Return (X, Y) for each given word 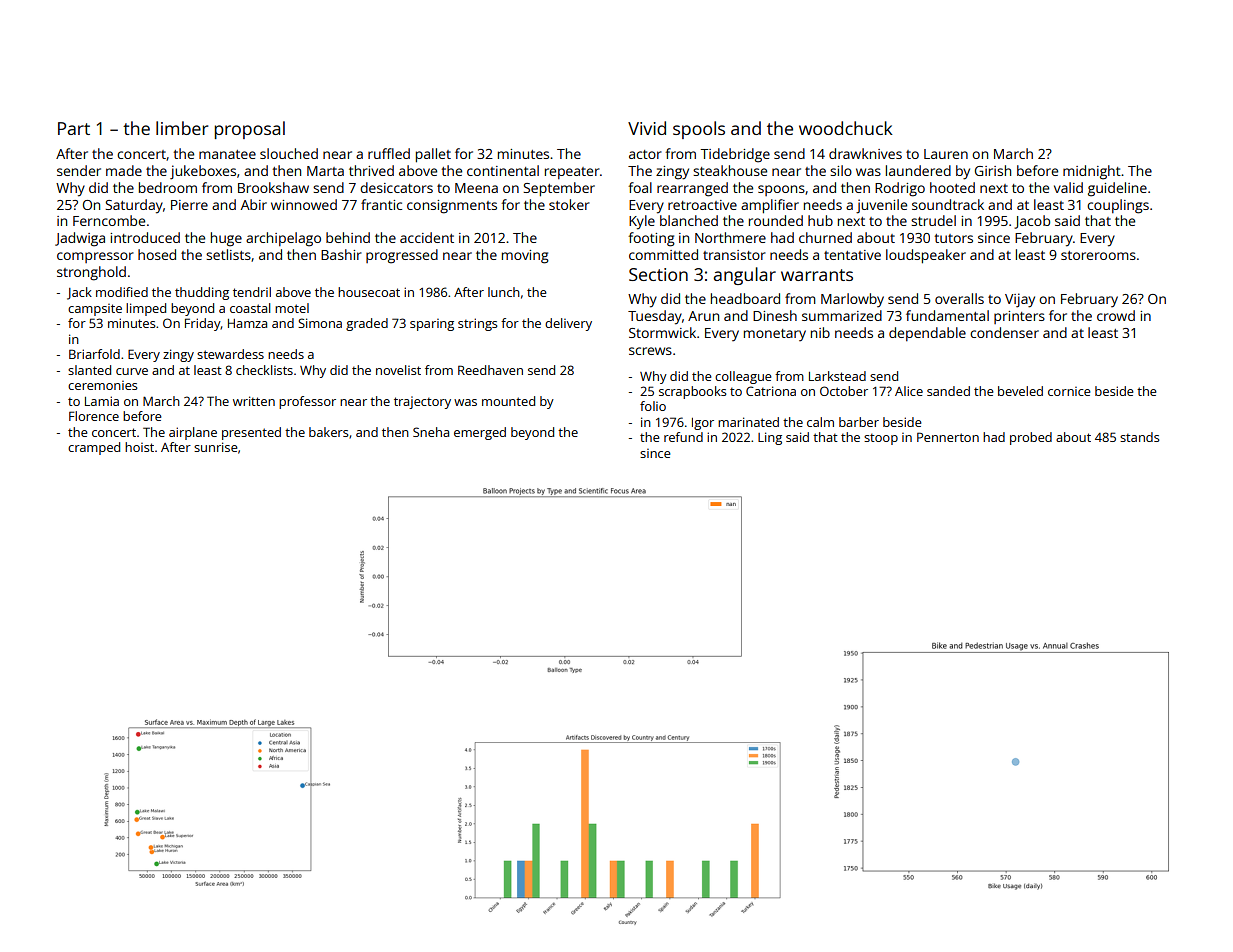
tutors (953, 238)
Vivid (647, 128)
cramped (94, 448)
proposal (250, 130)
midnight (1092, 172)
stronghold (91, 273)
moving (525, 257)
